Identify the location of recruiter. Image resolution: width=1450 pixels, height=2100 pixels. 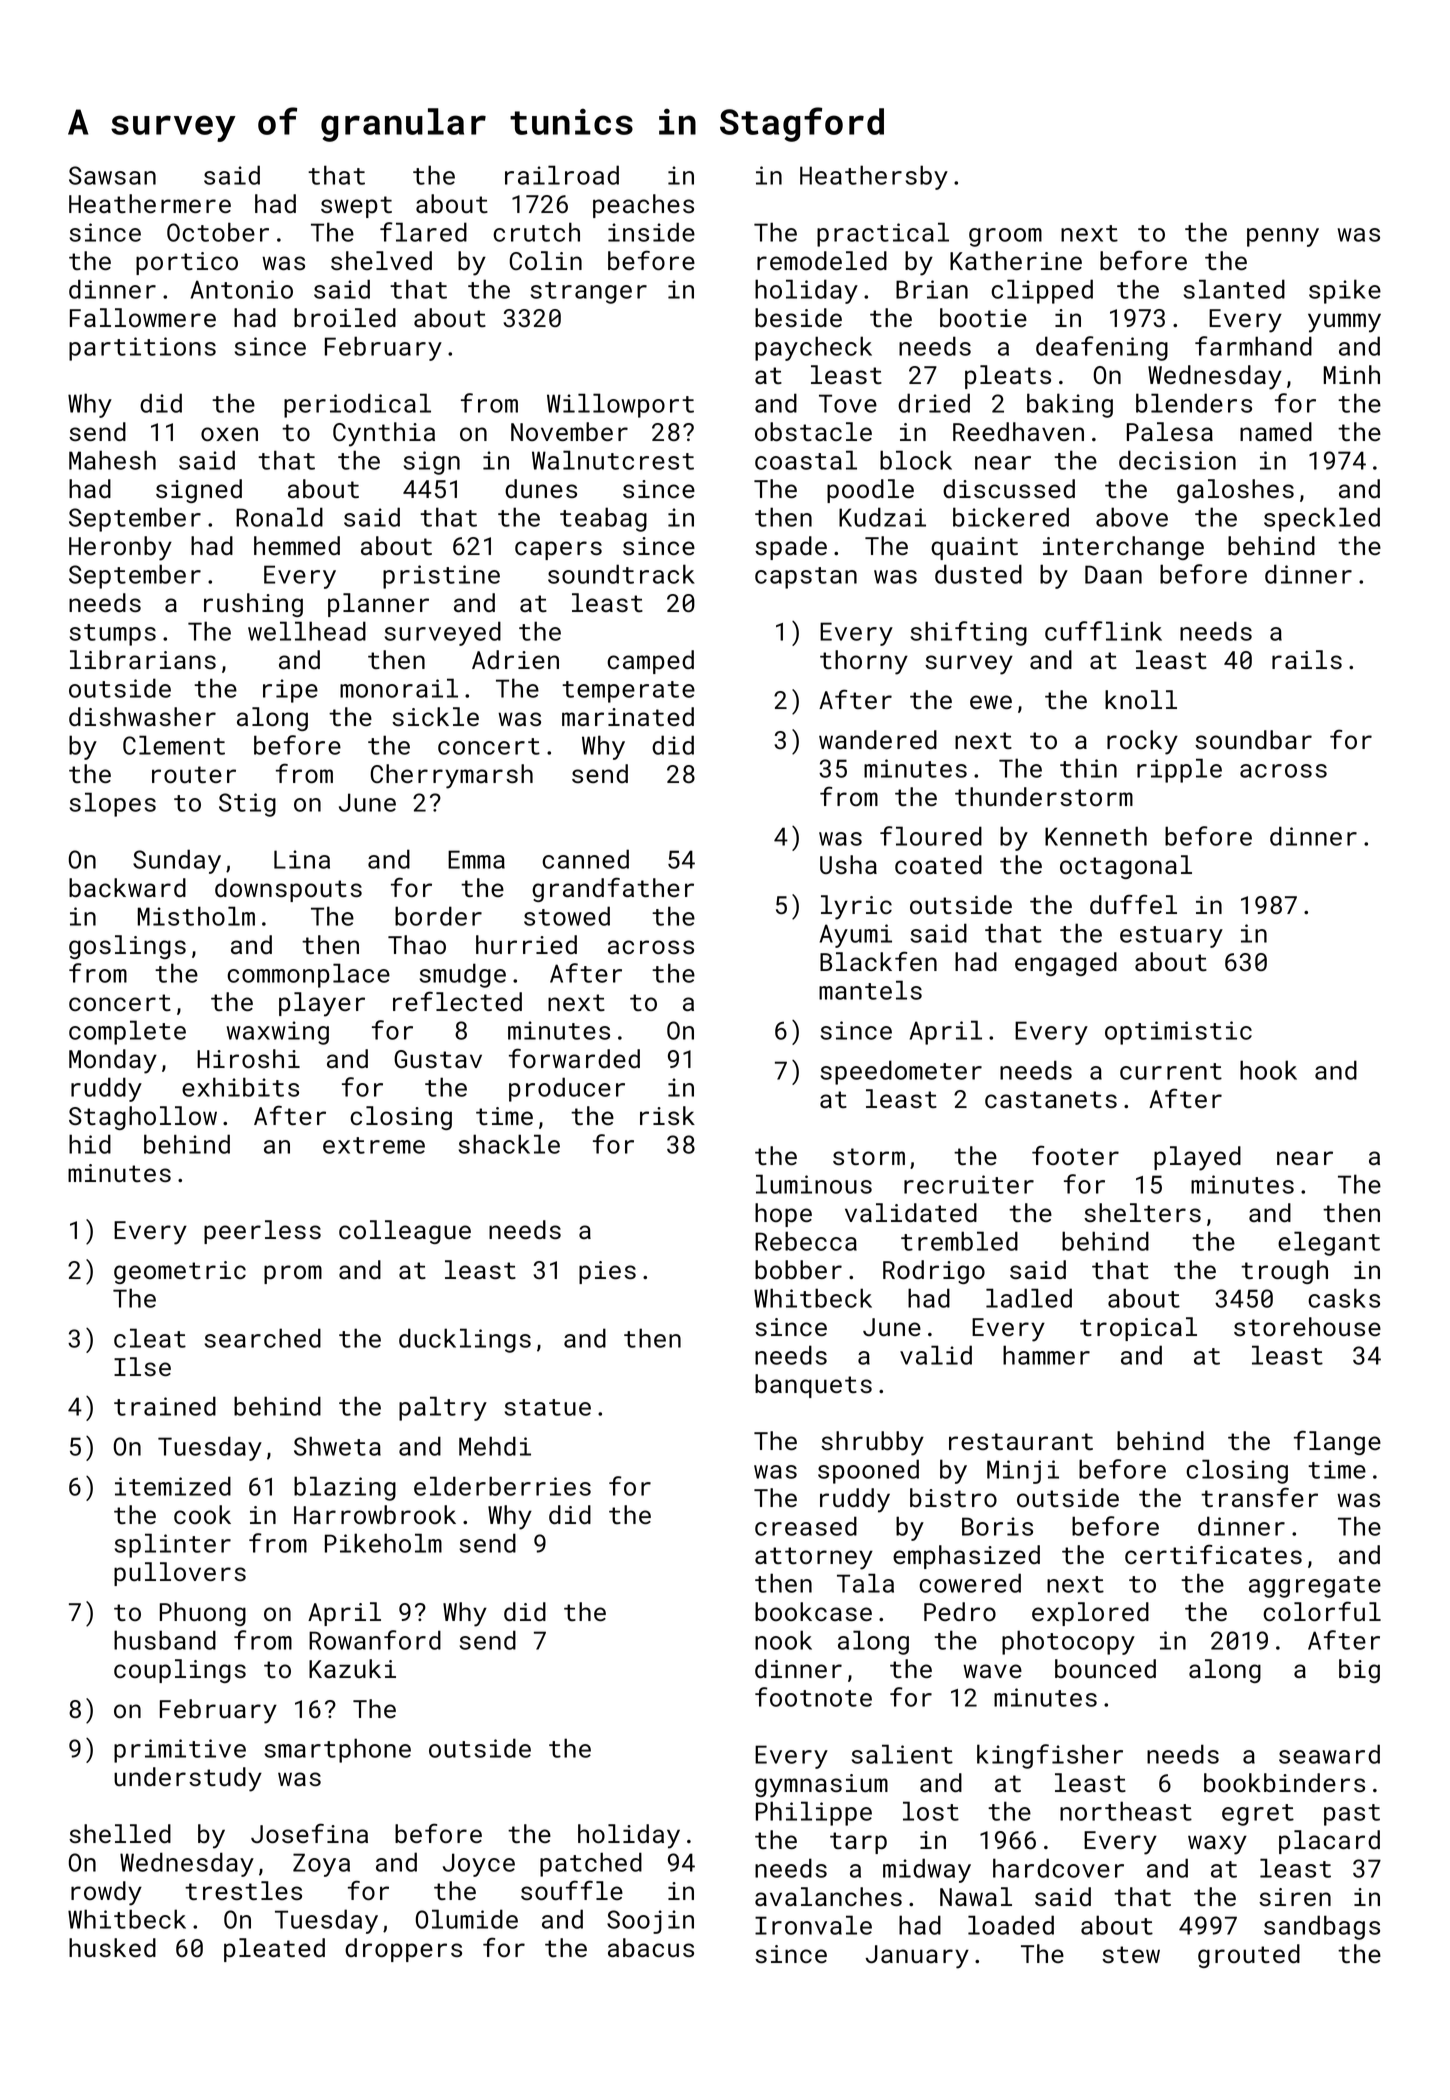
(969, 1184).
